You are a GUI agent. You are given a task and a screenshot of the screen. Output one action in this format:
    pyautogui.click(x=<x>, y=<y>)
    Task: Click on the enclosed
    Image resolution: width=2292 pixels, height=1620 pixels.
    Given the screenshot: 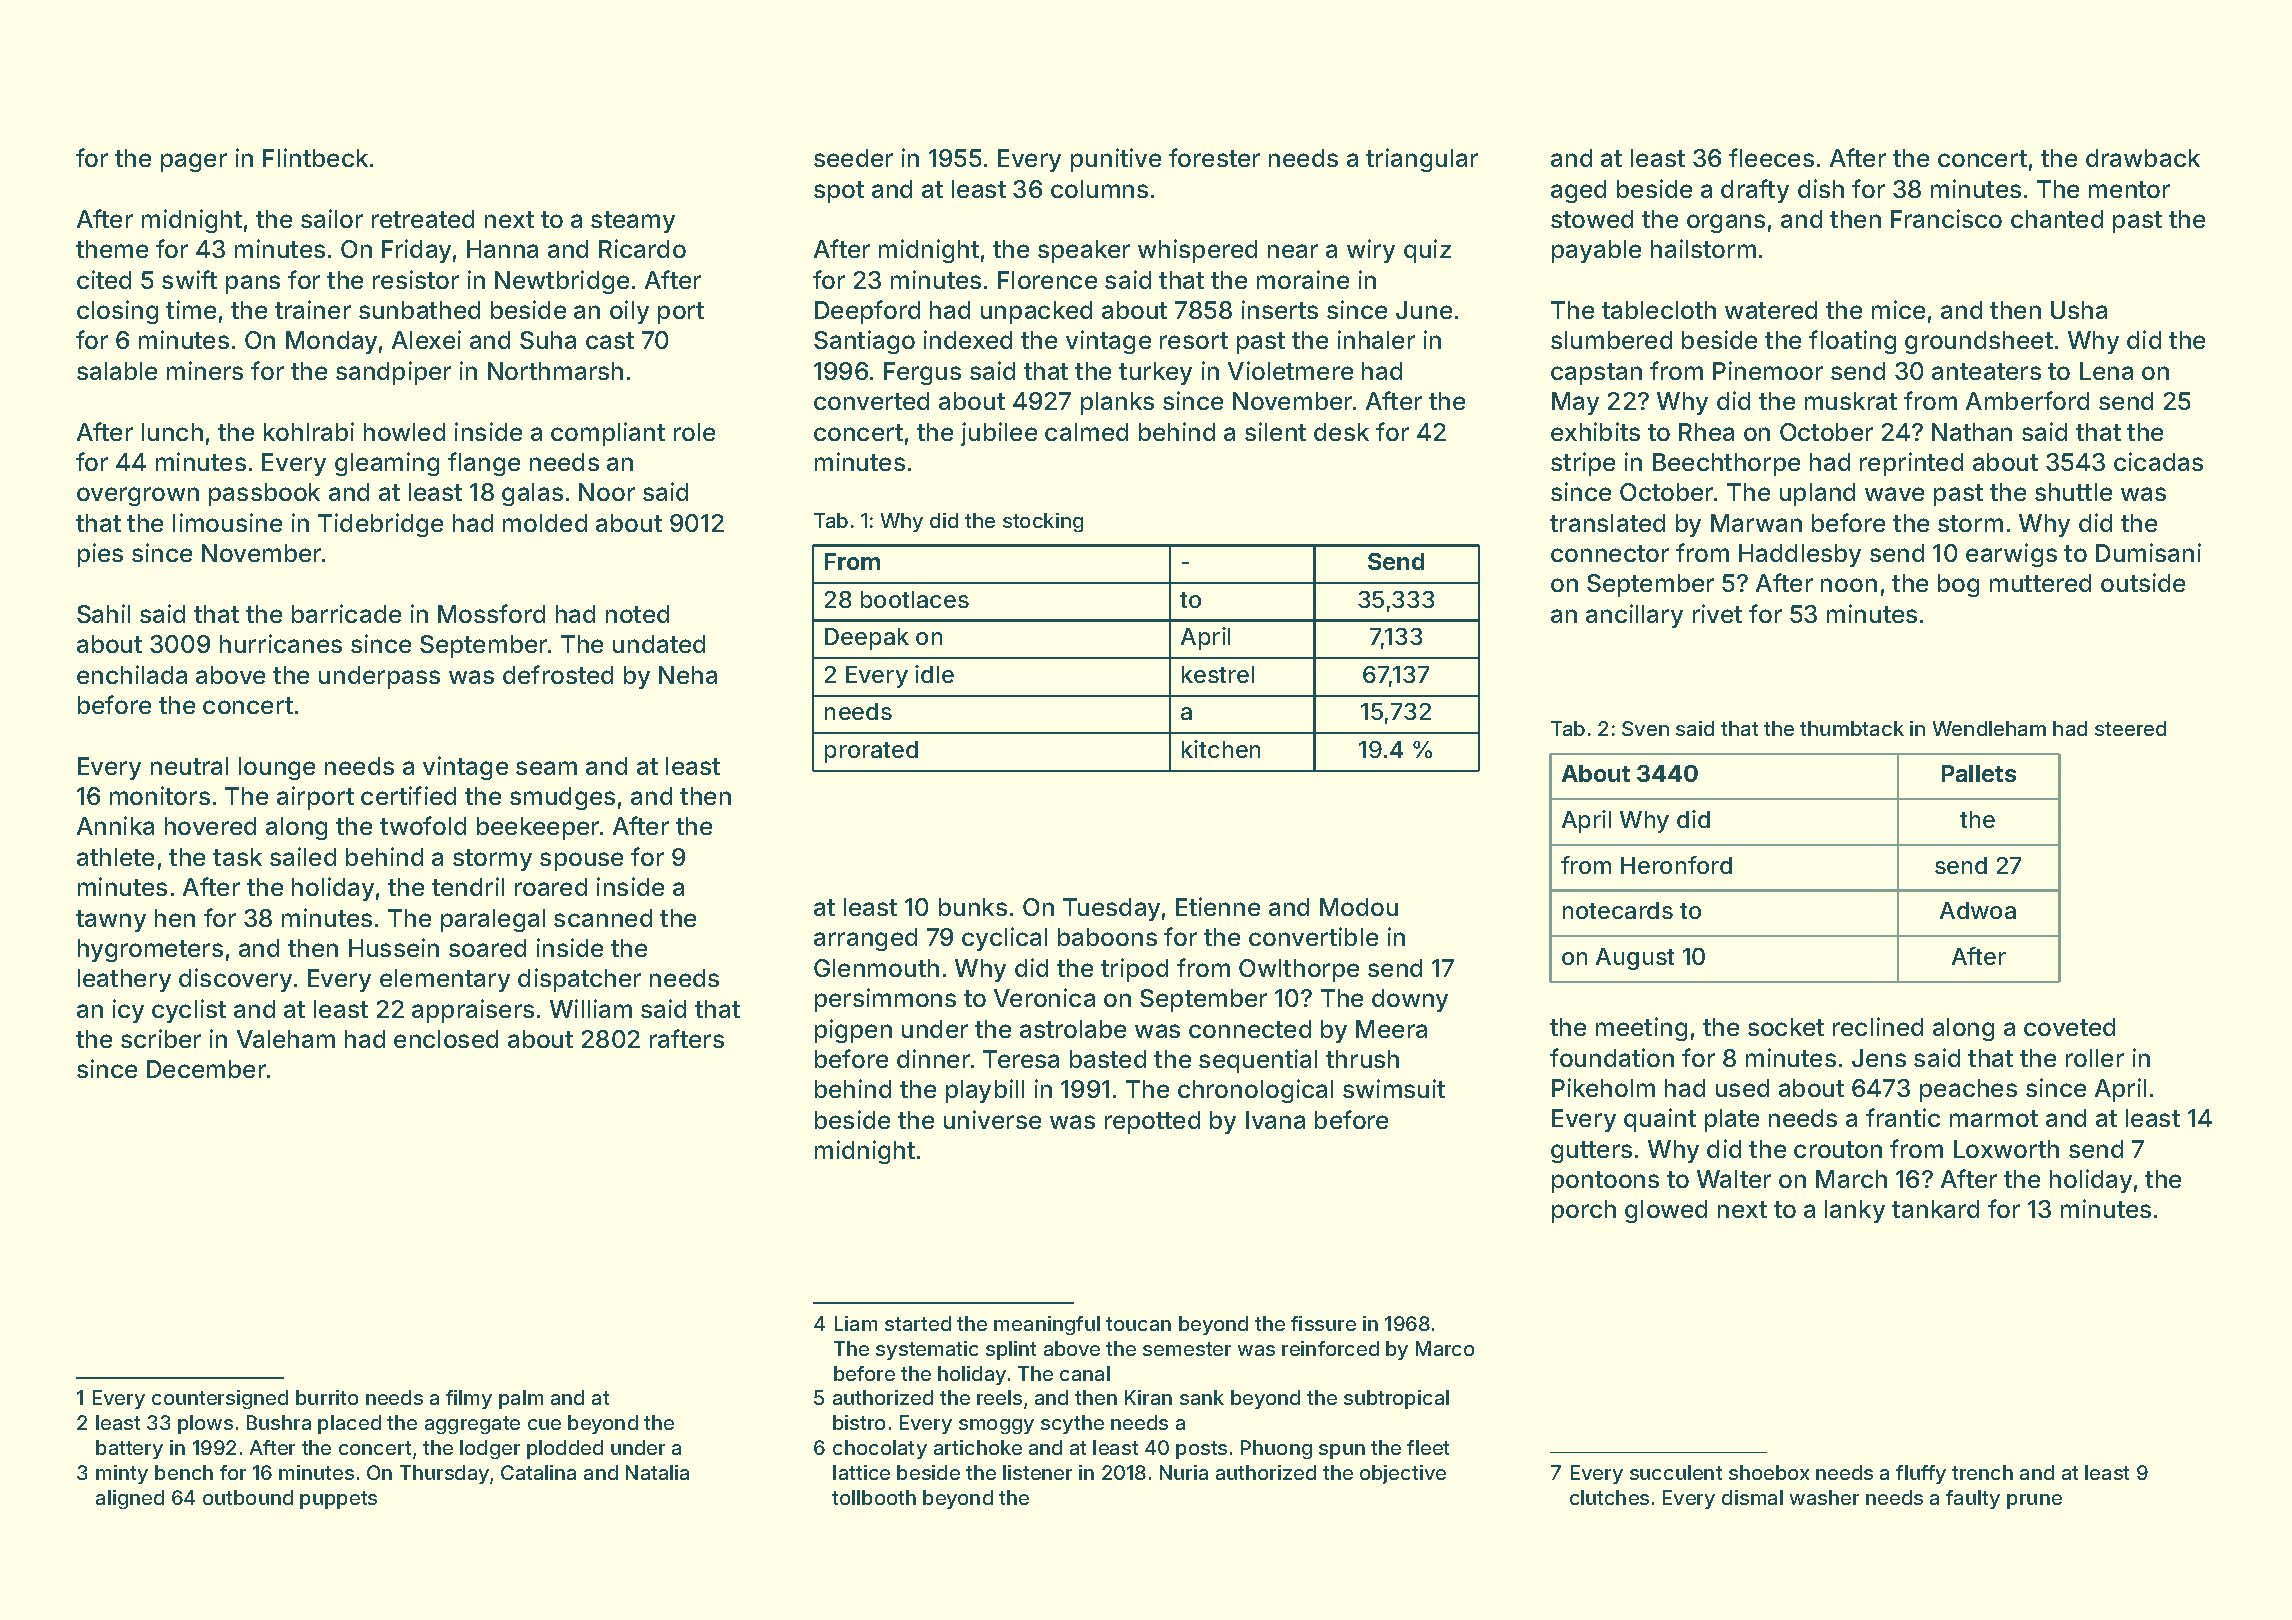 What is the action you would take?
    pyautogui.click(x=446, y=1039)
